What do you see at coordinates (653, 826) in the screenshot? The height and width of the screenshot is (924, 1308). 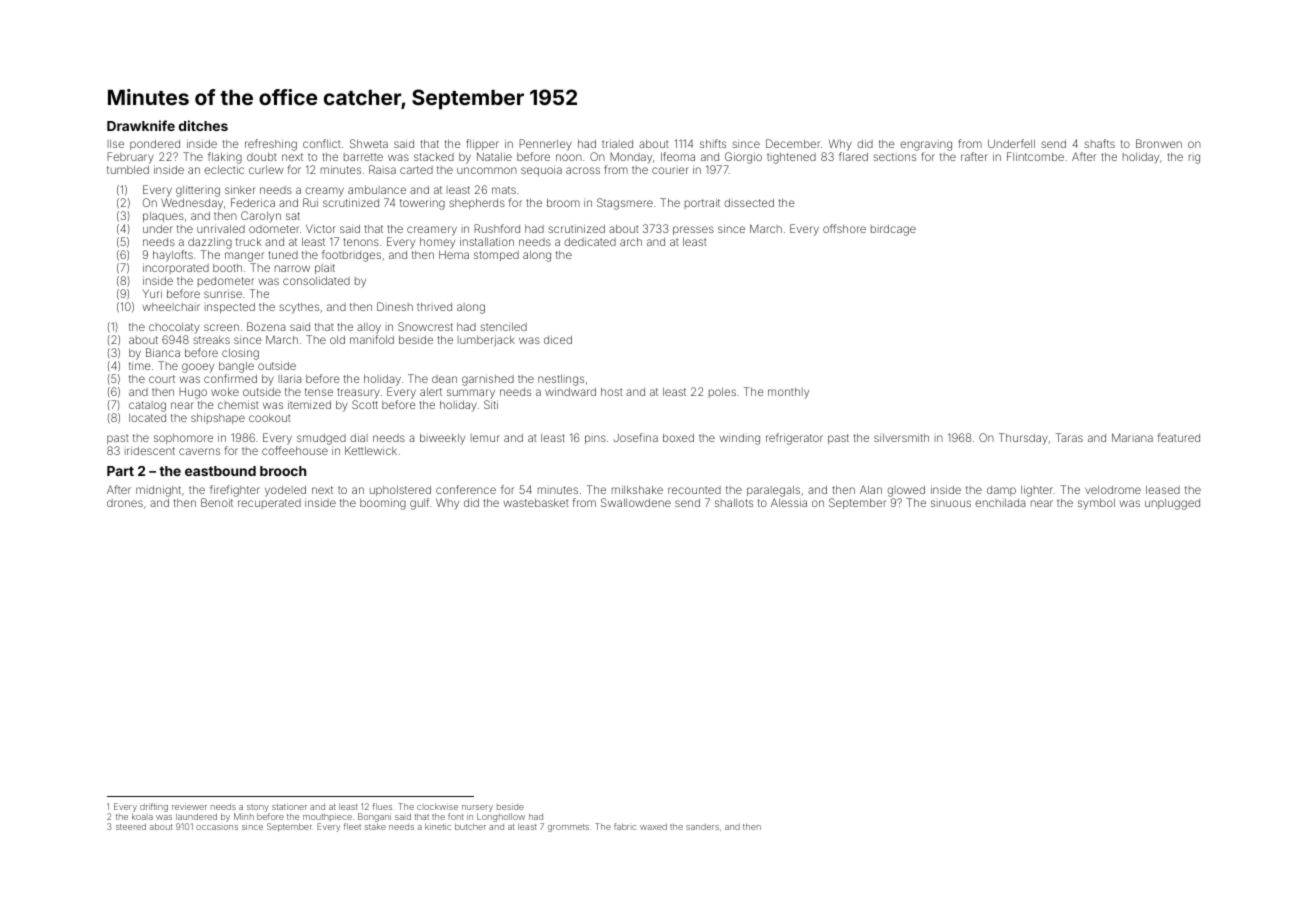 I see `waxed` at bounding box center [653, 826].
